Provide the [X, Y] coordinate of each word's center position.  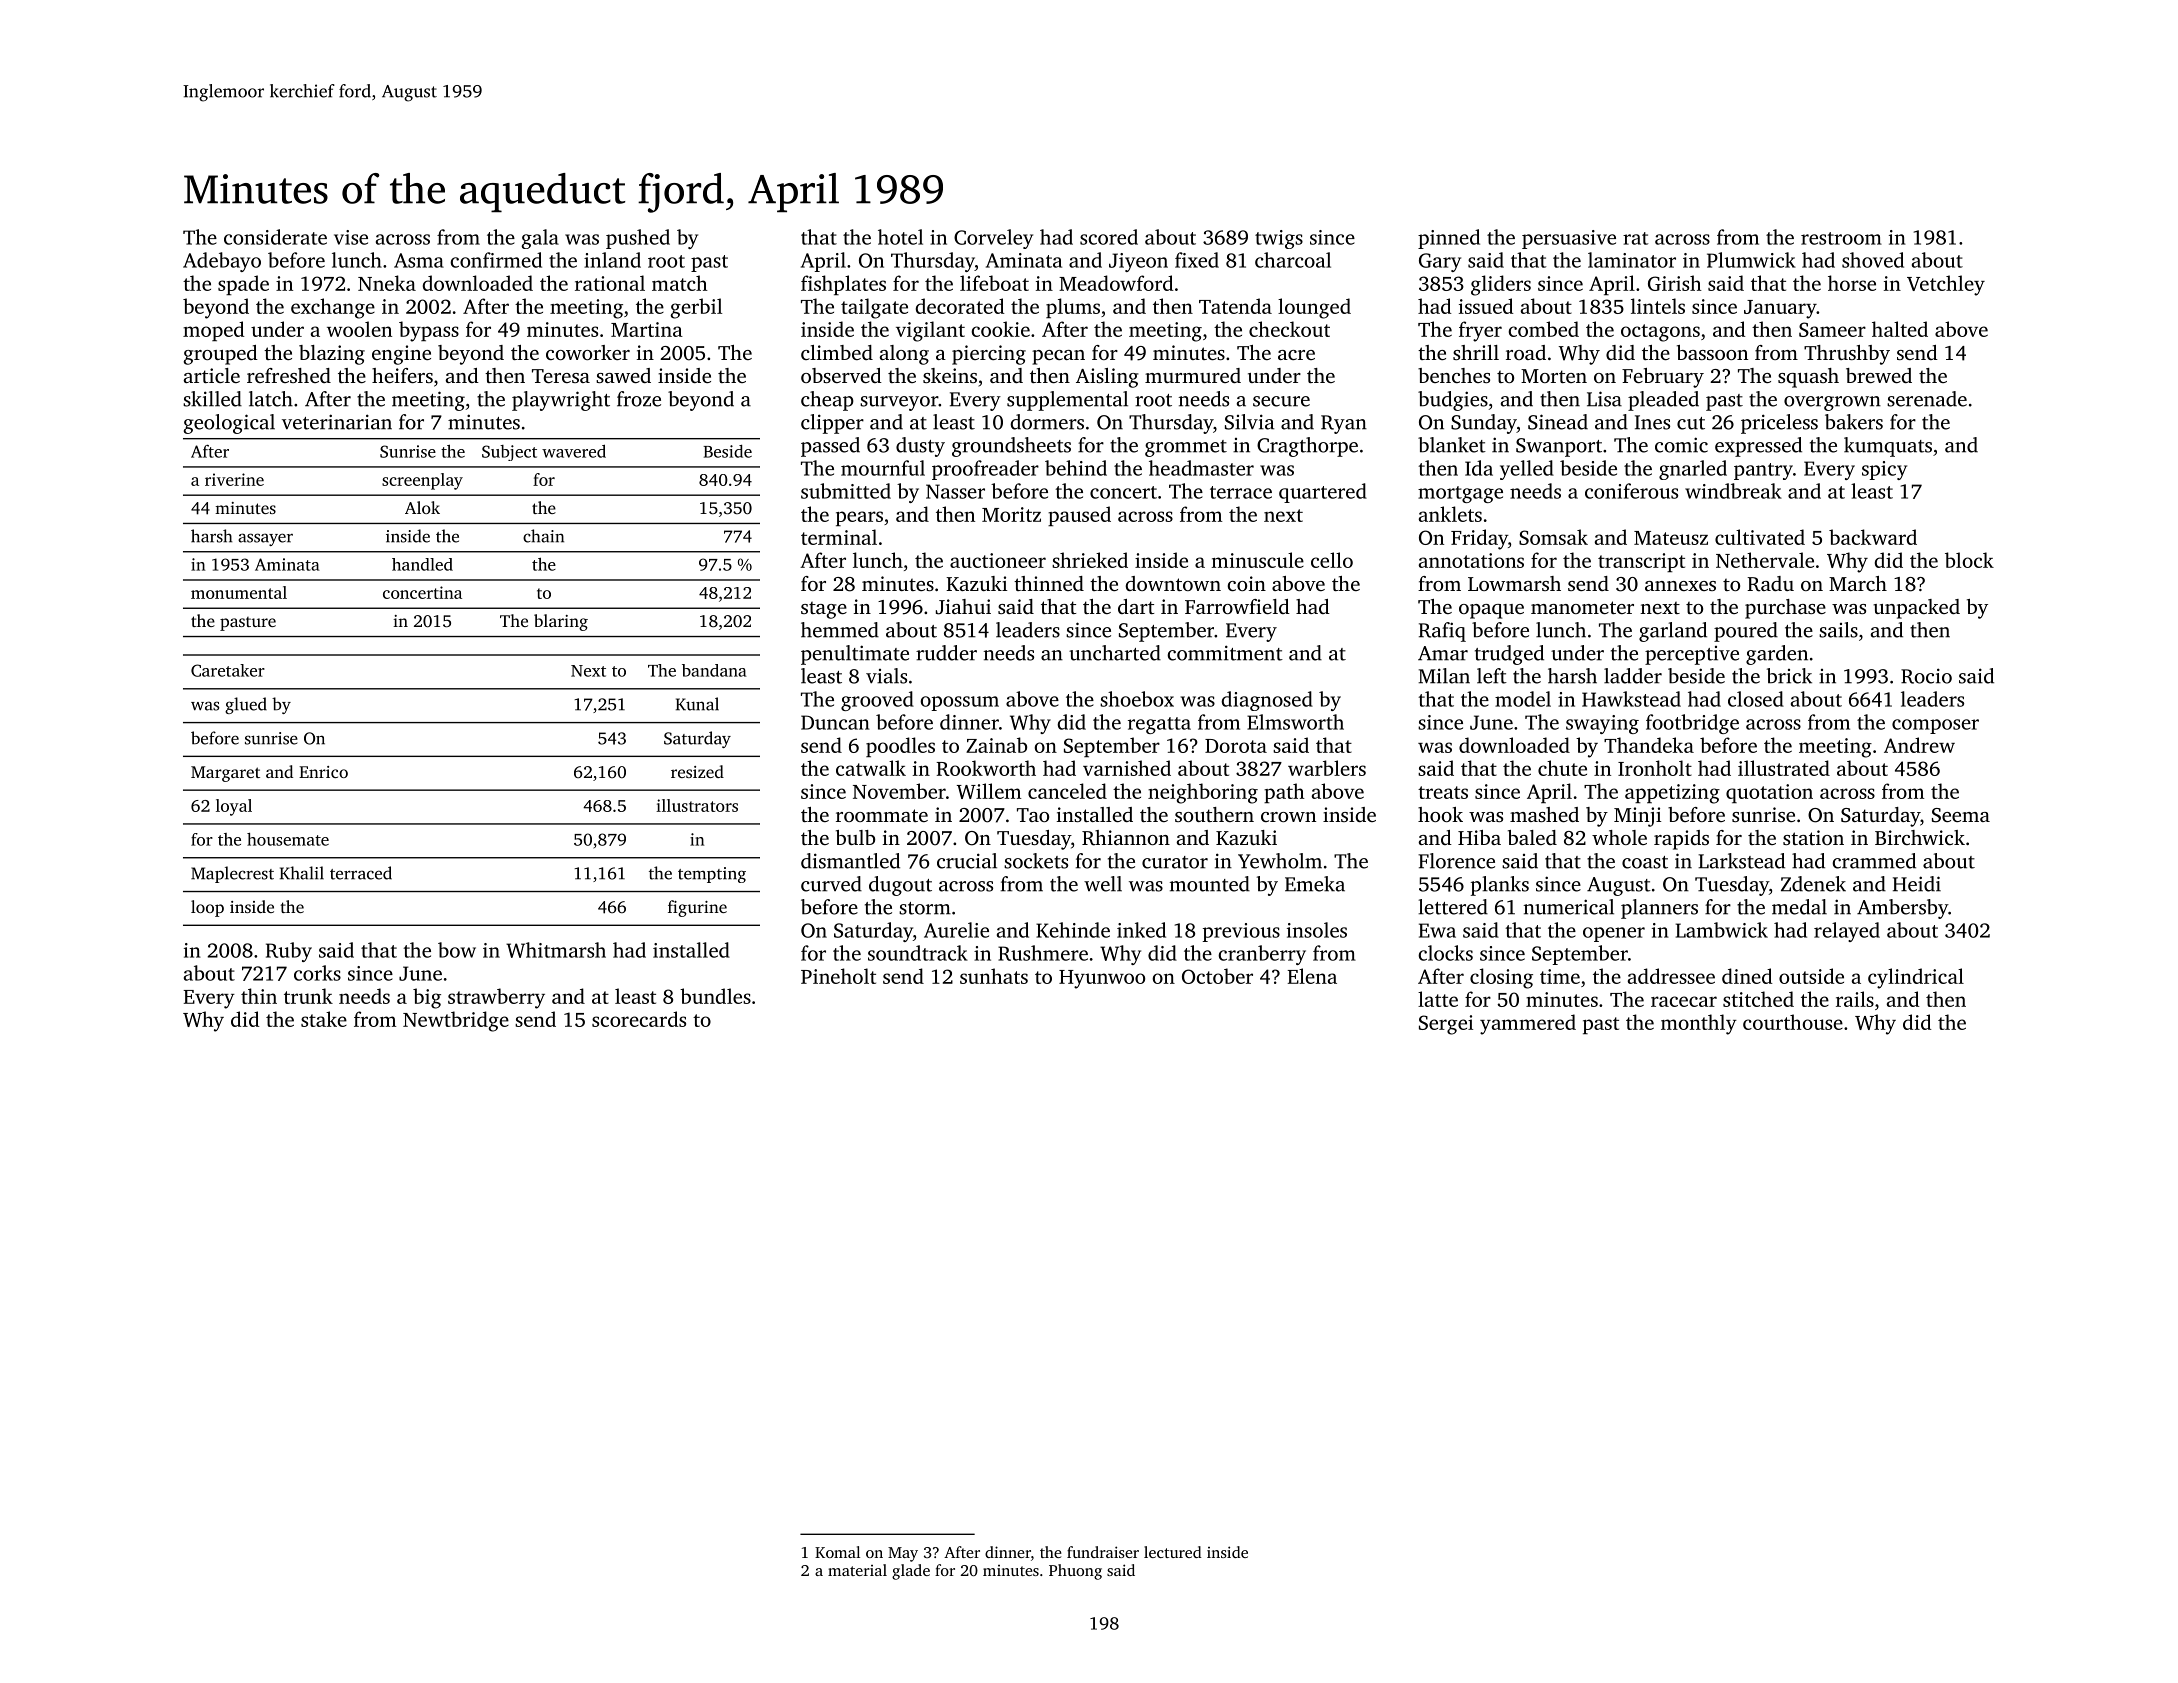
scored [1109, 237]
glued [246, 705]
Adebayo [222, 262]
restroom [1841, 238]
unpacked [1916, 609]
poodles [900, 747]
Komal [837, 1552]
